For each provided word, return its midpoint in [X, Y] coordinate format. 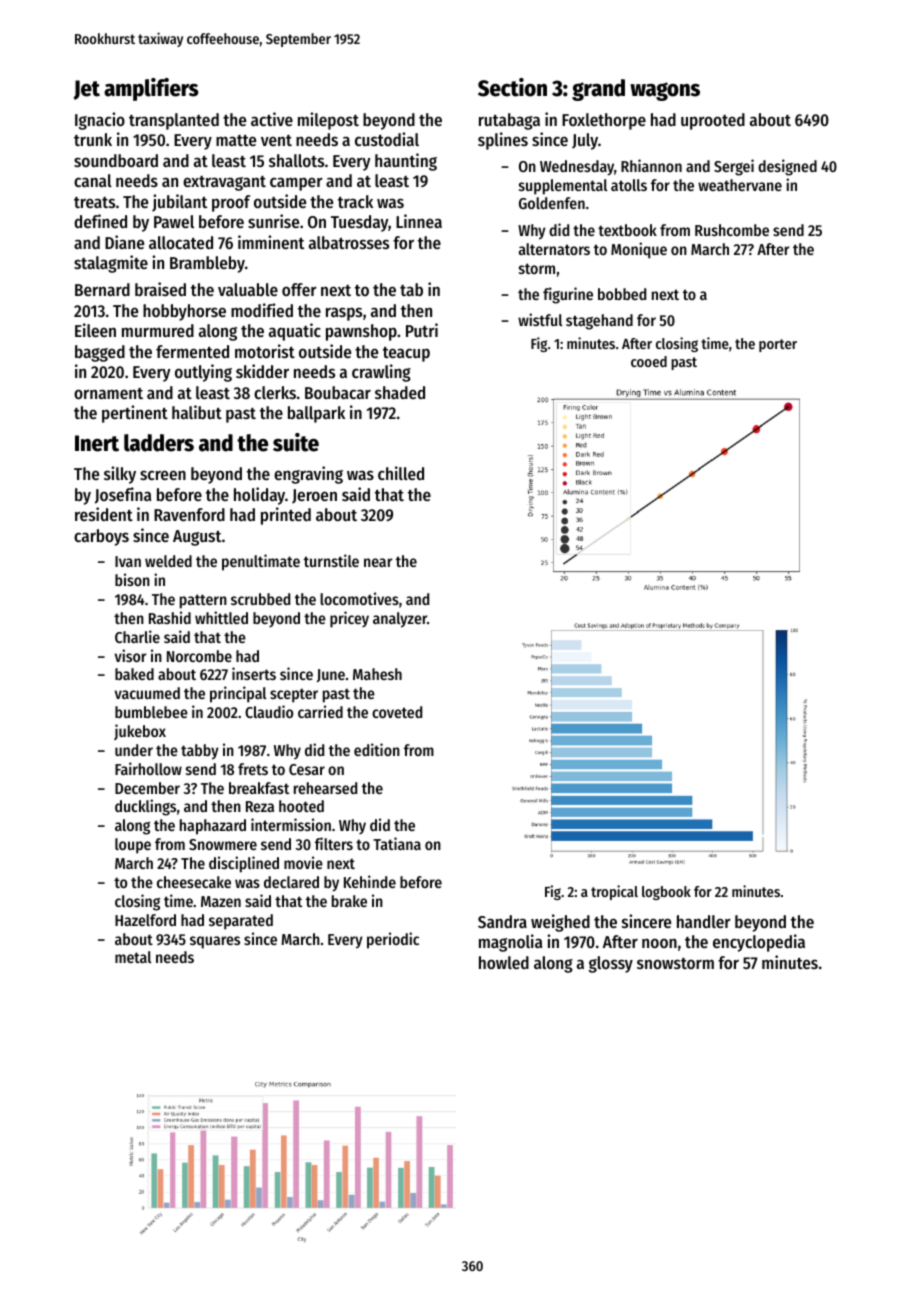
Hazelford [145, 920]
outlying [203, 373]
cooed [649, 361]
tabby [200, 752]
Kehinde [370, 881]
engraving [308, 475]
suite [296, 442]
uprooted [713, 121]
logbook [666, 893]
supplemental [563, 187]
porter [778, 345]
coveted [397, 712]
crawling [381, 373]
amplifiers [151, 89]
